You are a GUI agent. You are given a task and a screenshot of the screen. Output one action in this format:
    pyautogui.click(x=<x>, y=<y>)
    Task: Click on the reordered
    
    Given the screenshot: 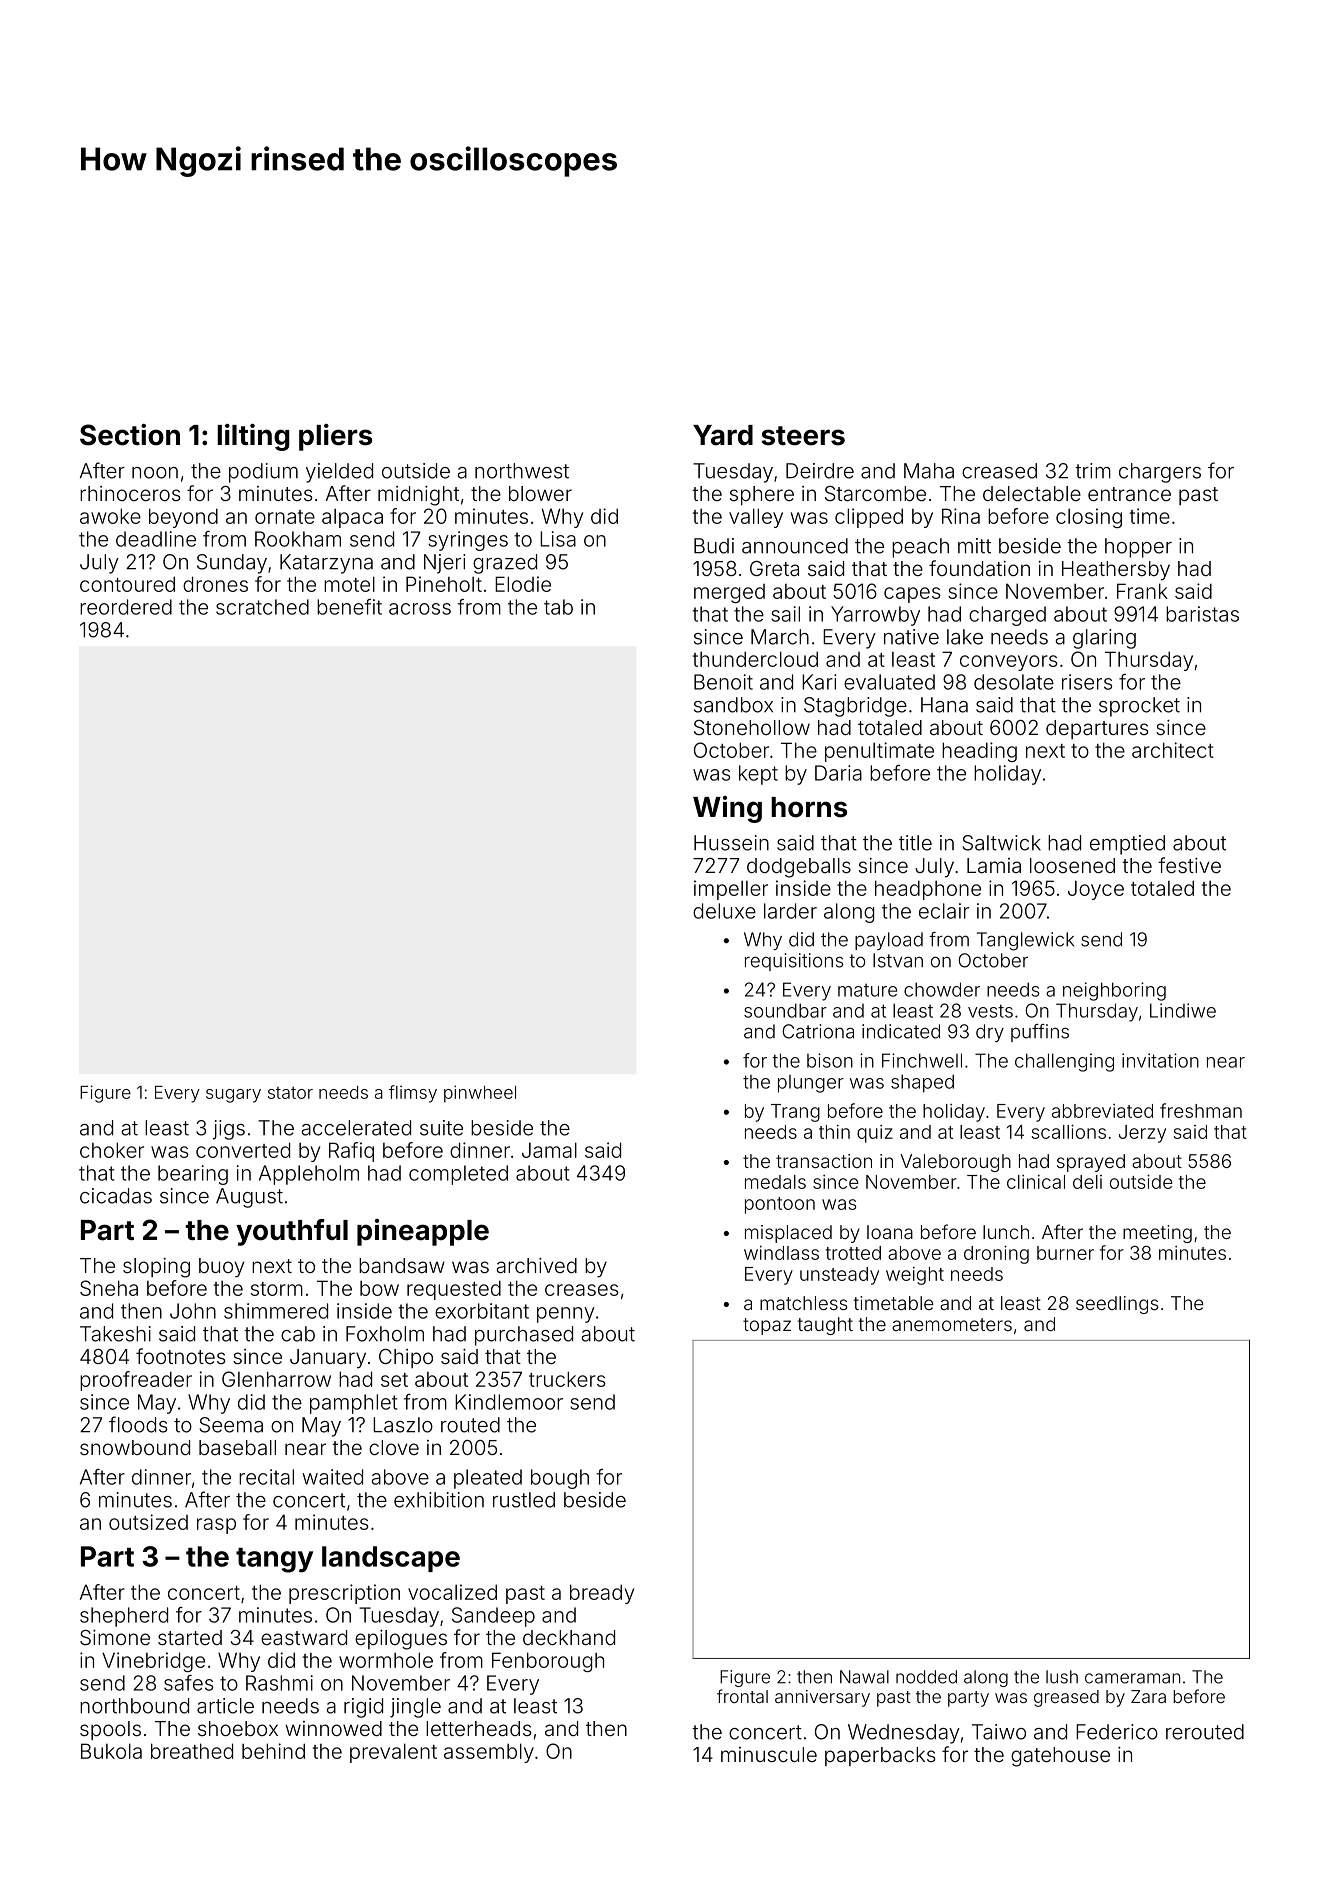 What is the action you would take?
    pyautogui.click(x=126, y=607)
